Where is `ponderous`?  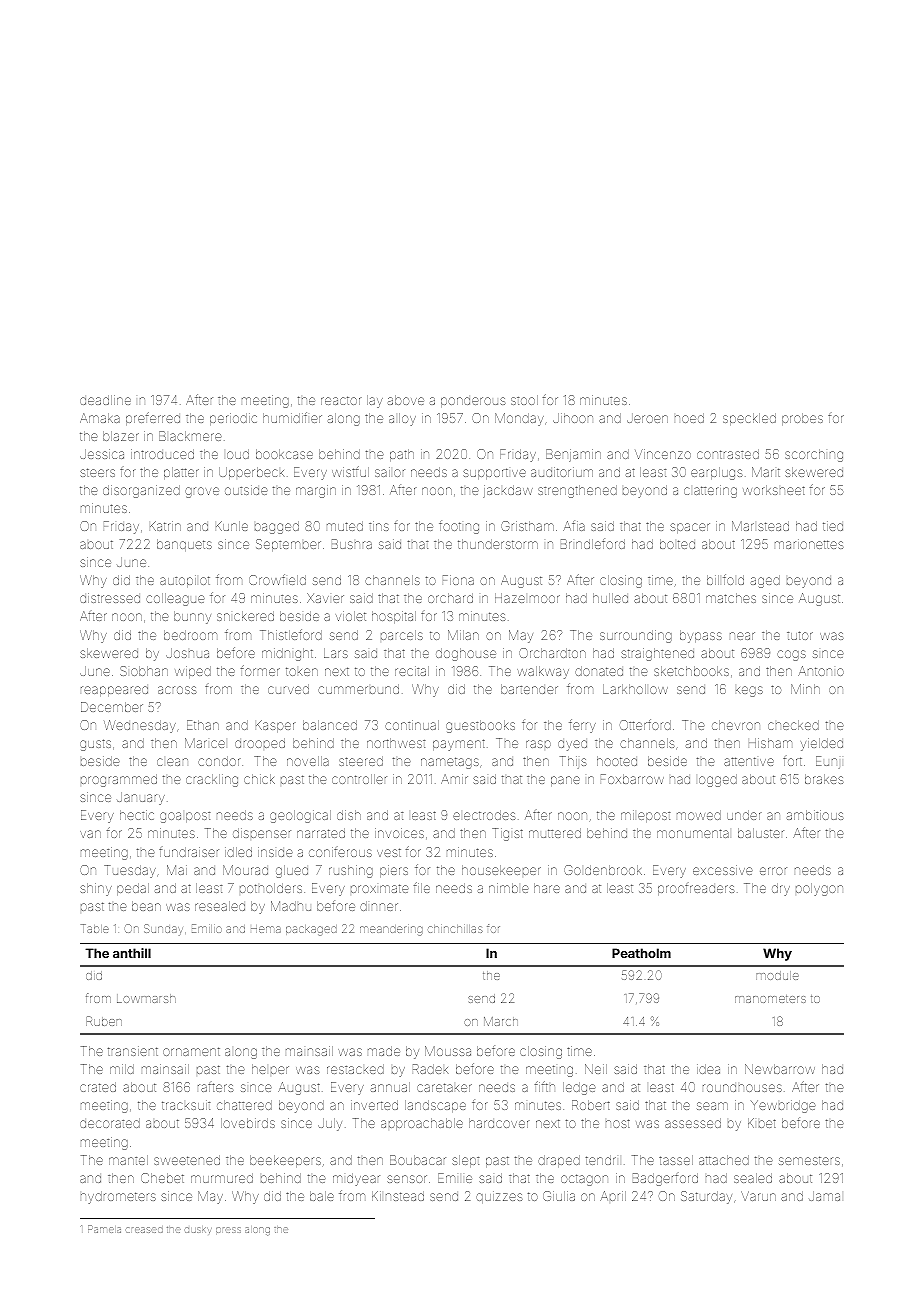
ponderous is located at coordinates (473, 402).
